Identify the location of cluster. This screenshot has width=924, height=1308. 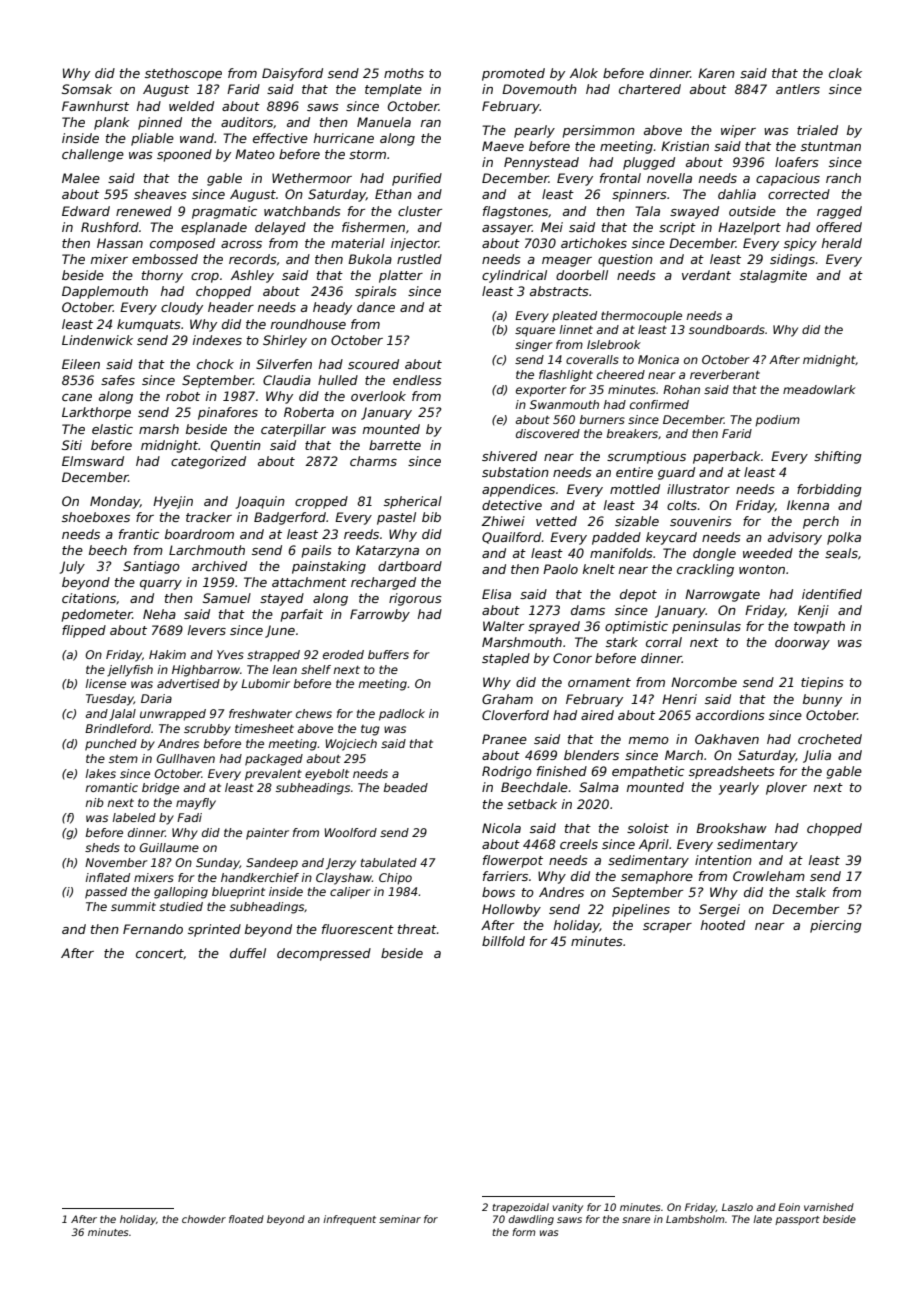
(420, 211).
